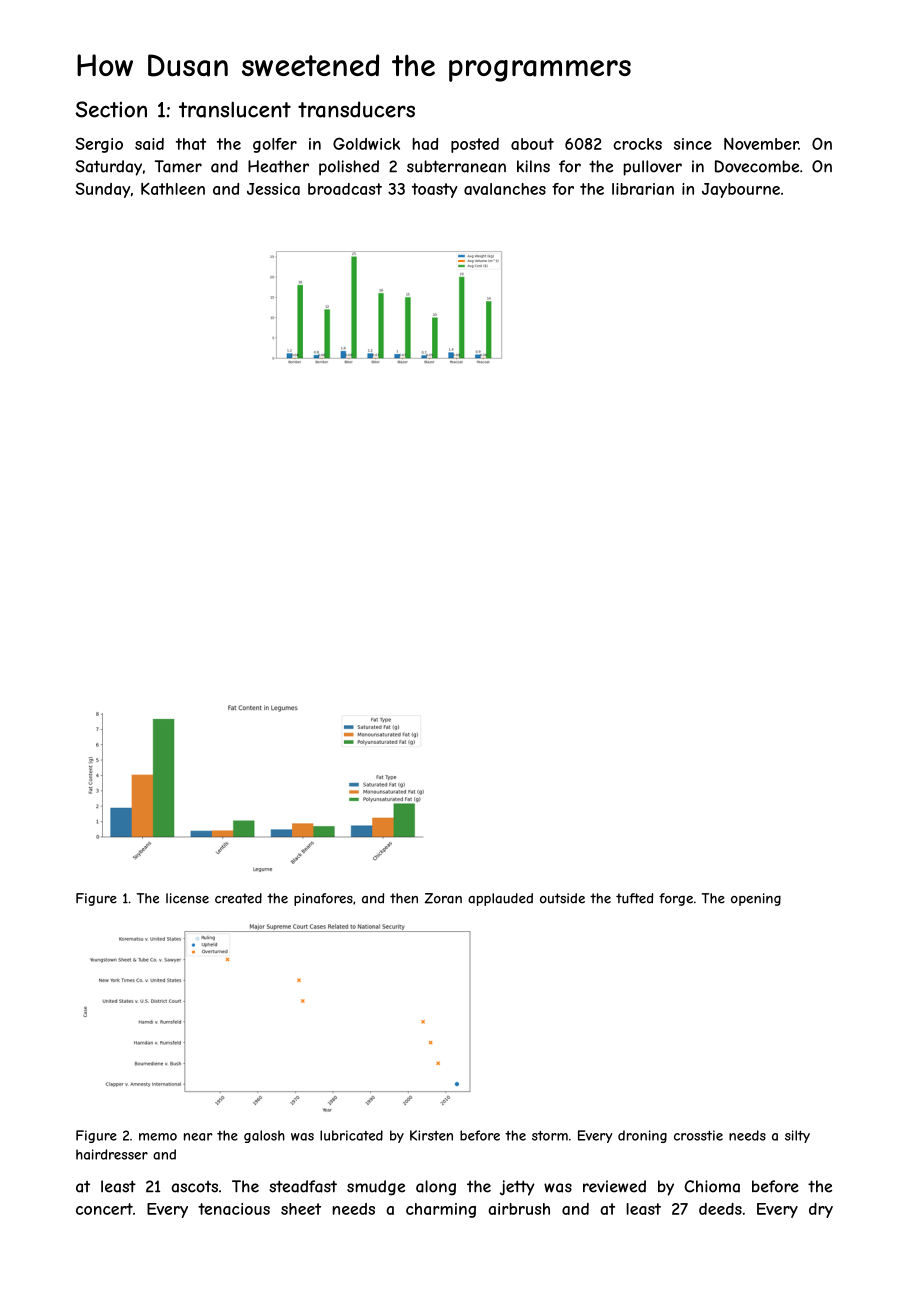 This screenshot has width=908, height=1316. What do you see at coordinates (149, 144) in the screenshot?
I see `said` at bounding box center [149, 144].
